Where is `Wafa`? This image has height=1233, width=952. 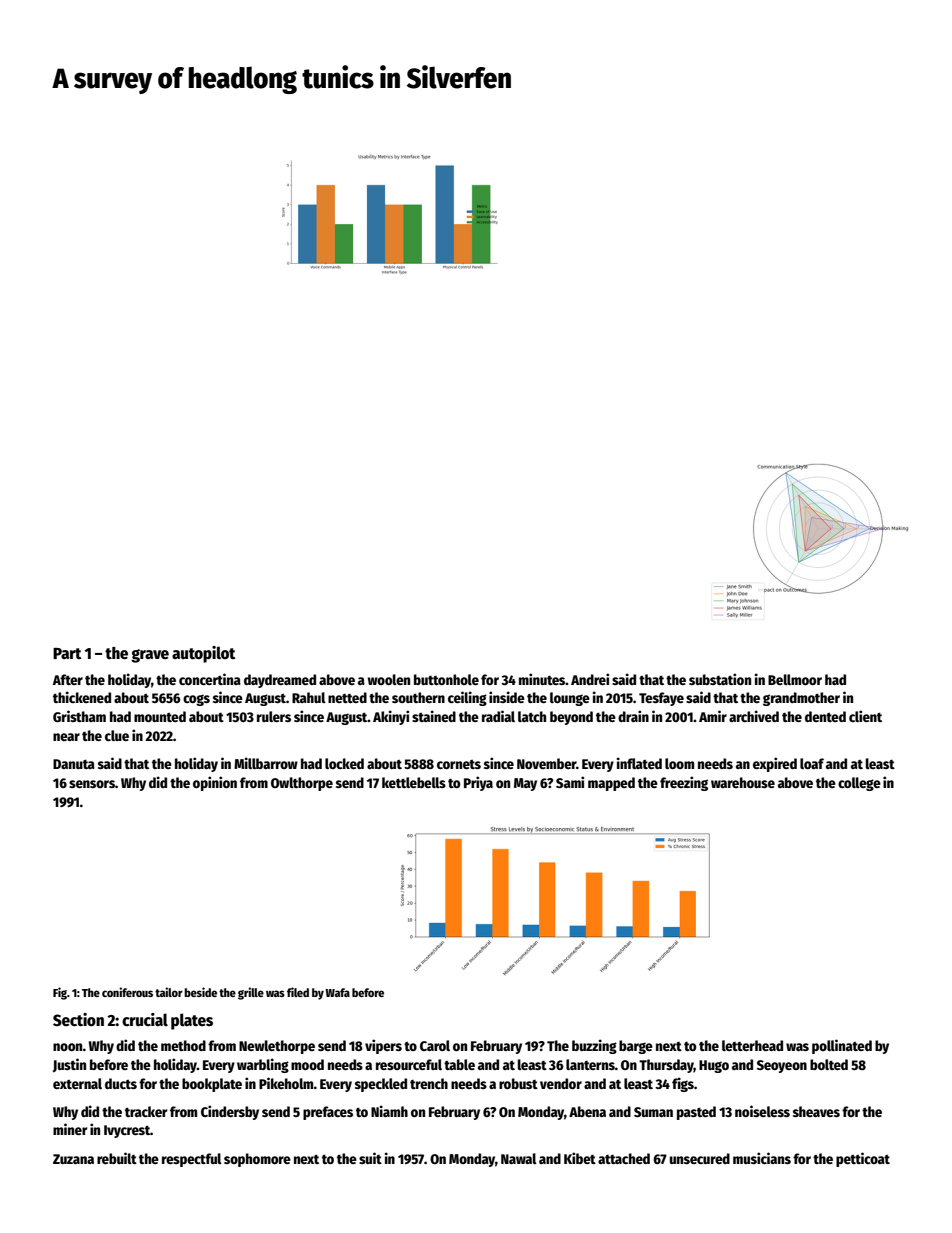
Wafa is located at coordinates (337, 992).
